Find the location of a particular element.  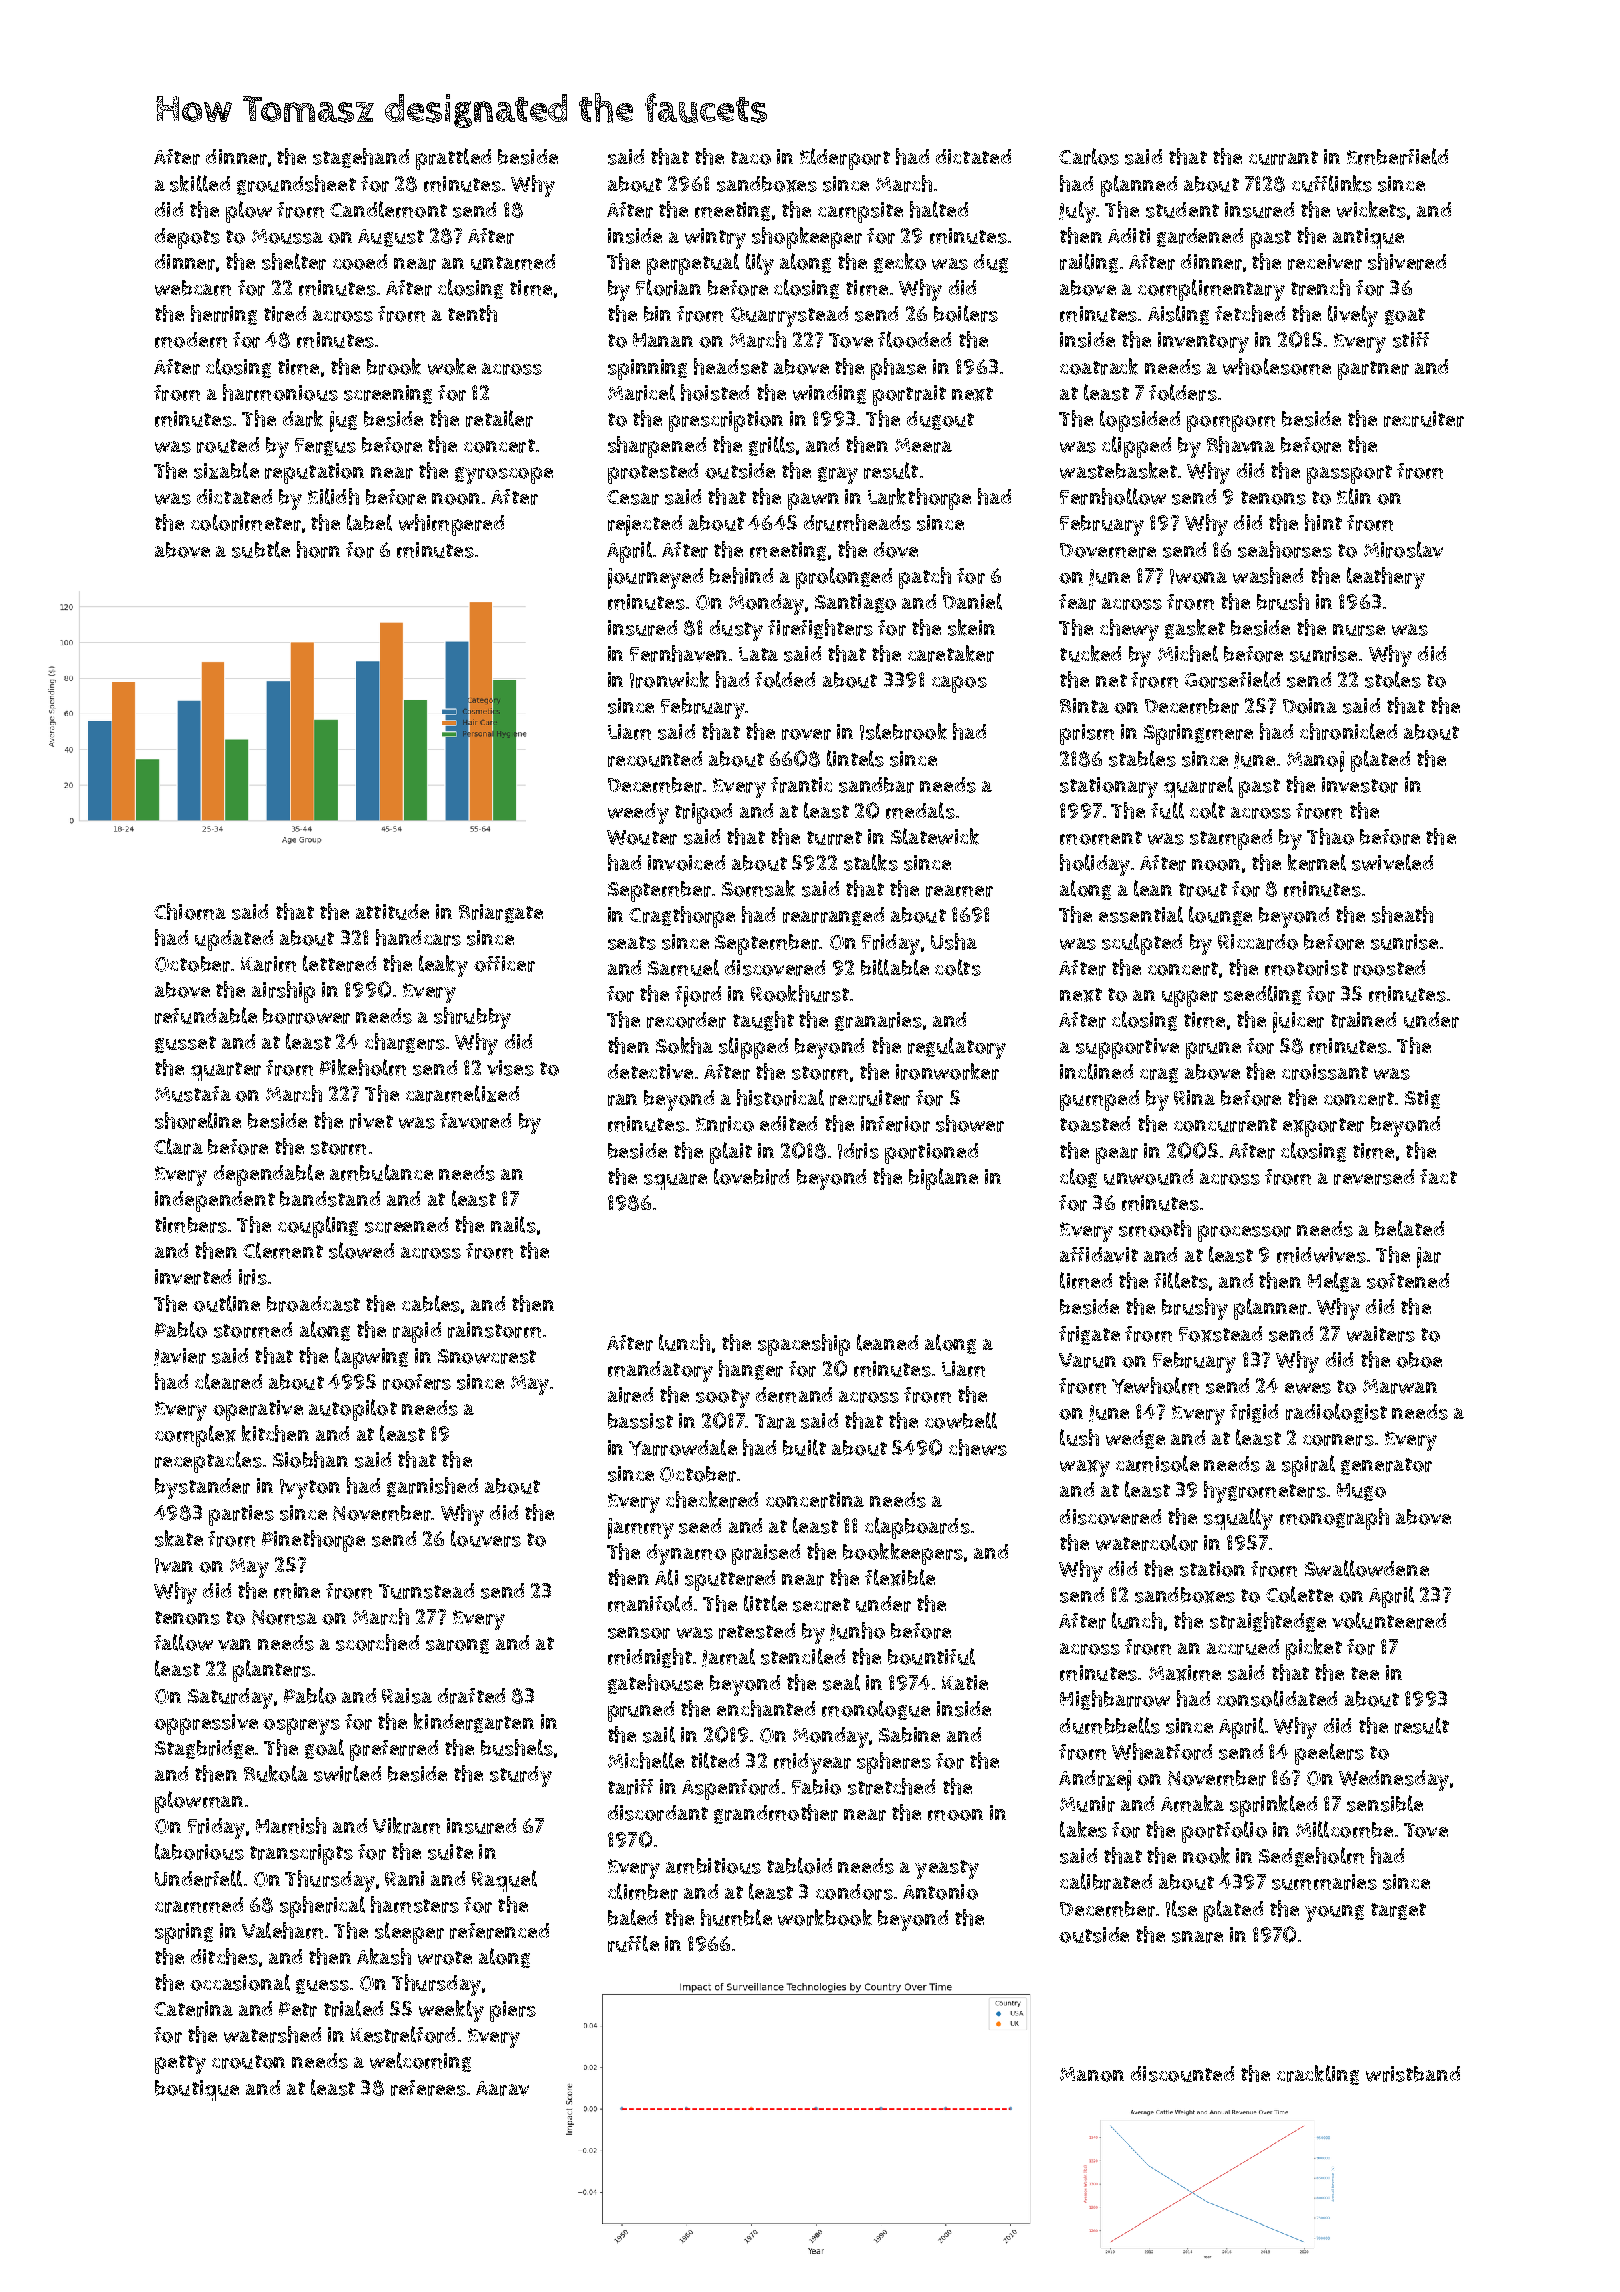

Santiago is located at coordinates (855, 603).
